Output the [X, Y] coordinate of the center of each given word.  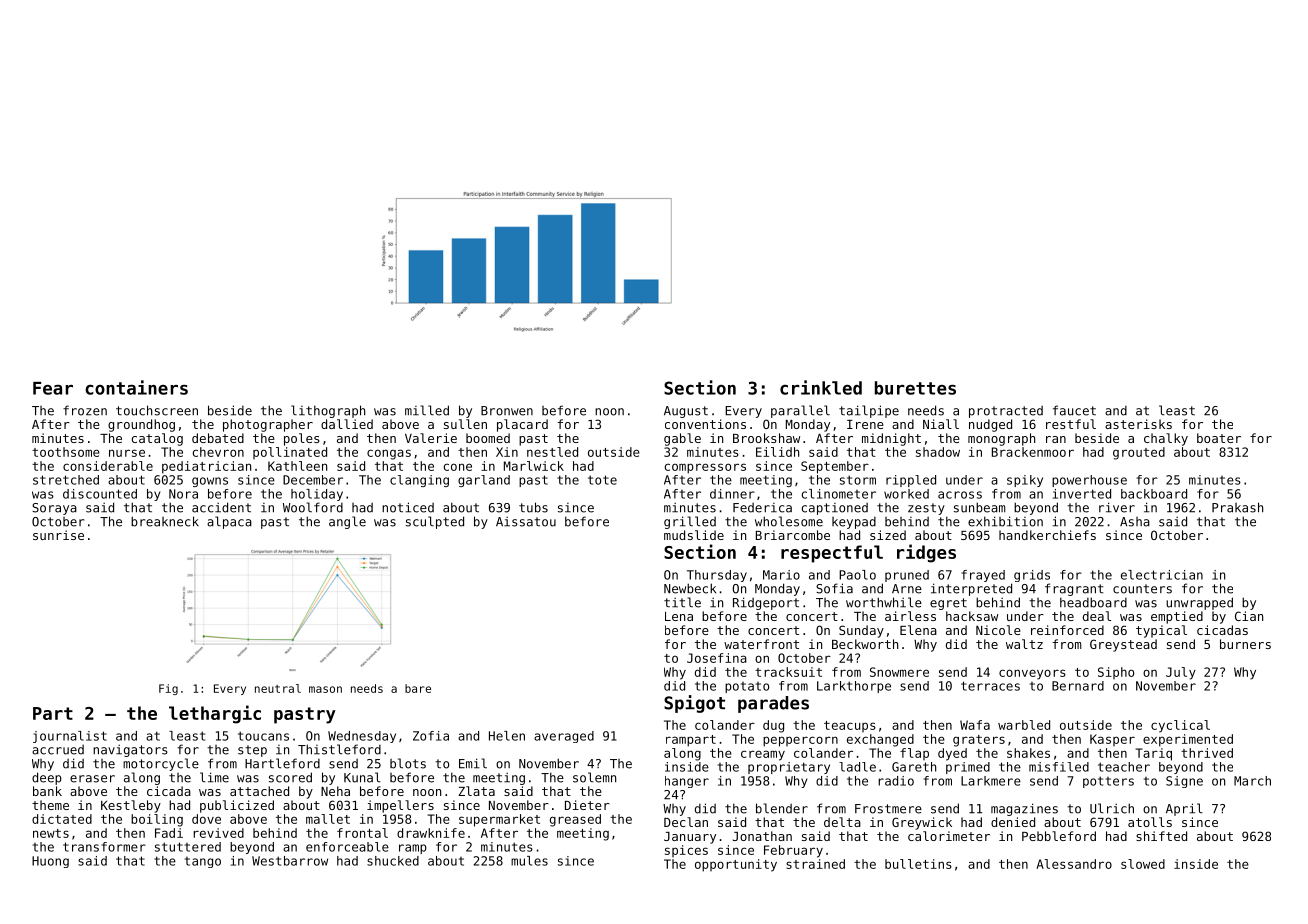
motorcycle [161, 764]
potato [747, 687]
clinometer [839, 494]
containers [136, 387]
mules [529, 861]
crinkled [821, 387]
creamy [763, 755]
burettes [915, 388]
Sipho [1116, 673]
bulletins [918, 864]
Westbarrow [290, 861]
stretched [66, 480]
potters [1108, 782]
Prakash [1237, 507]
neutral [278, 688]
